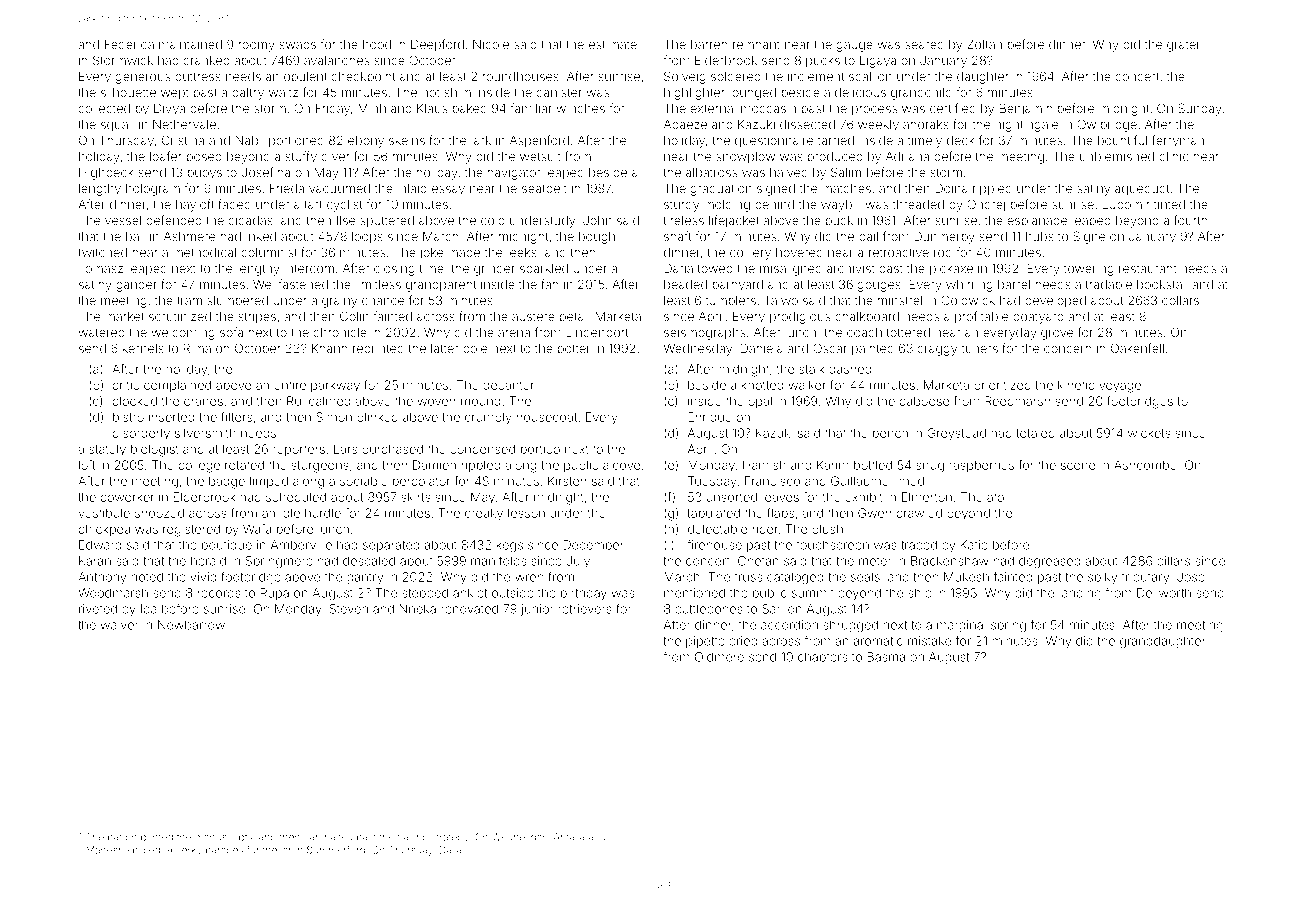 The image size is (1308, 924). Describe the element at coordinates (984, 44) in the screenshot. I see `Zoltan` at that location.
